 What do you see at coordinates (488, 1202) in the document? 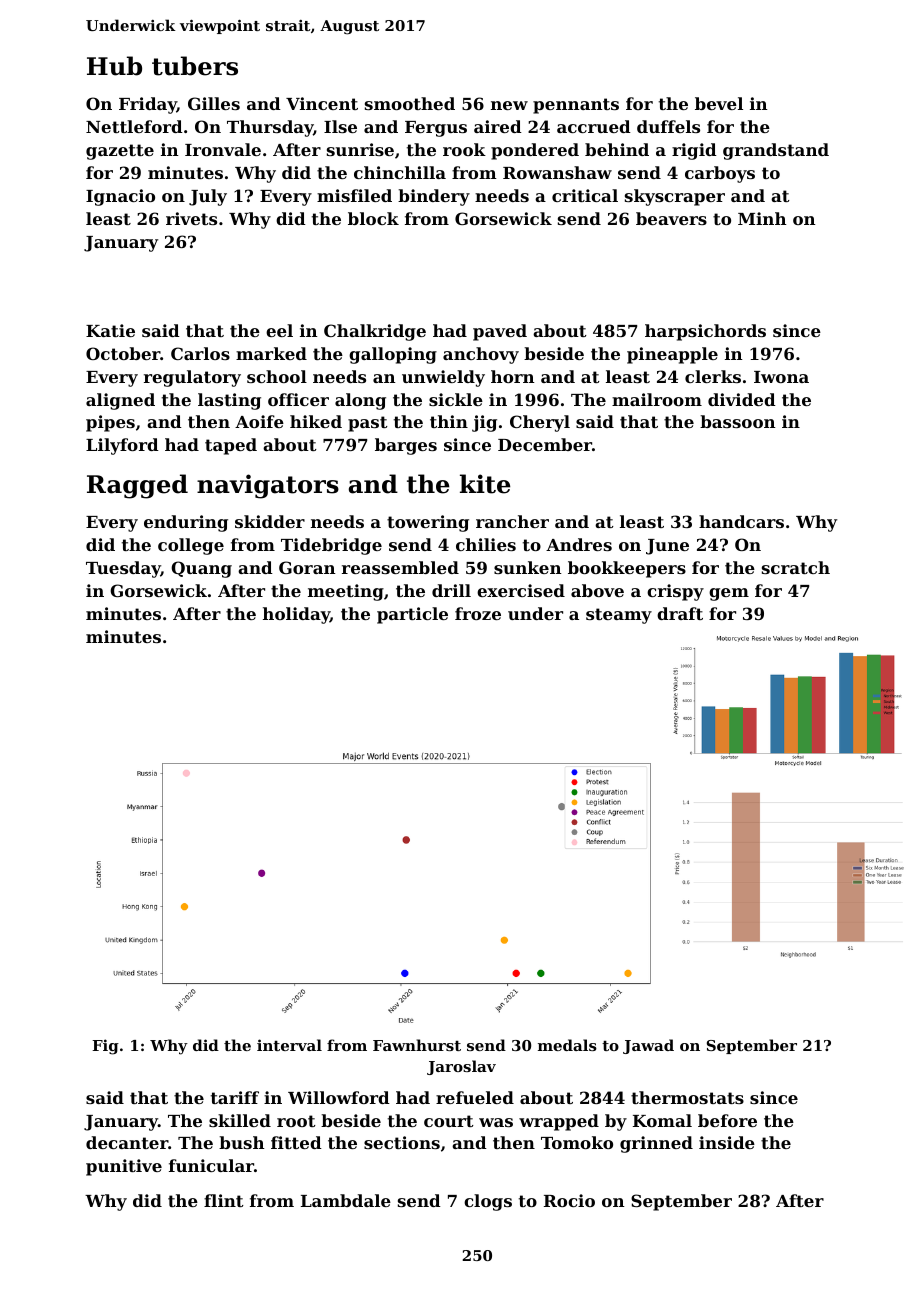
I see `clogs` at bounding box center [488, 1202].
